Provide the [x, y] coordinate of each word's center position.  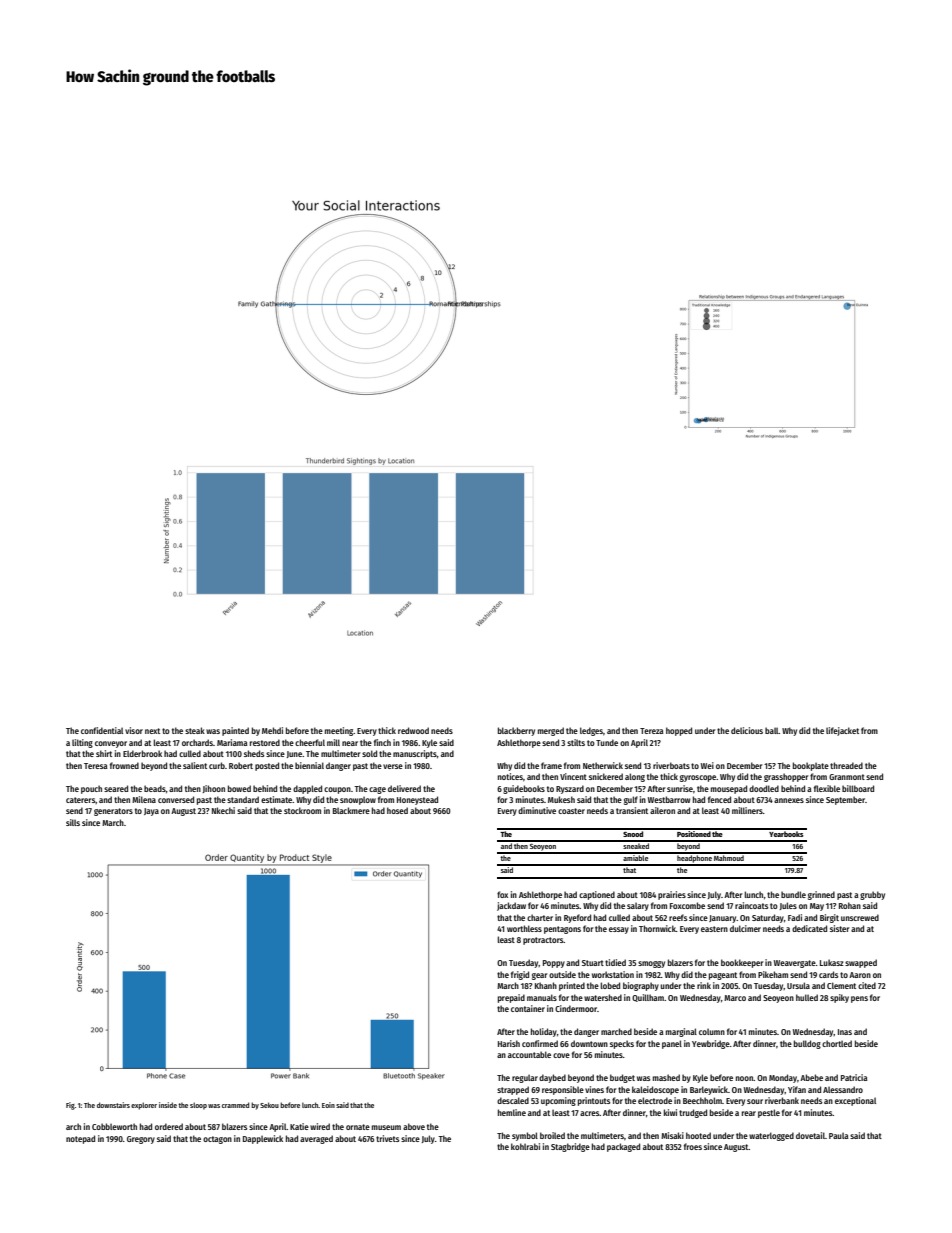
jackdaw [511, 906]
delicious [747, 730]
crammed [235, 1105]
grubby [872, 895]
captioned [597, 895]
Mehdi [272, 730]
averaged [316, 1139]
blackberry [516, 731]
